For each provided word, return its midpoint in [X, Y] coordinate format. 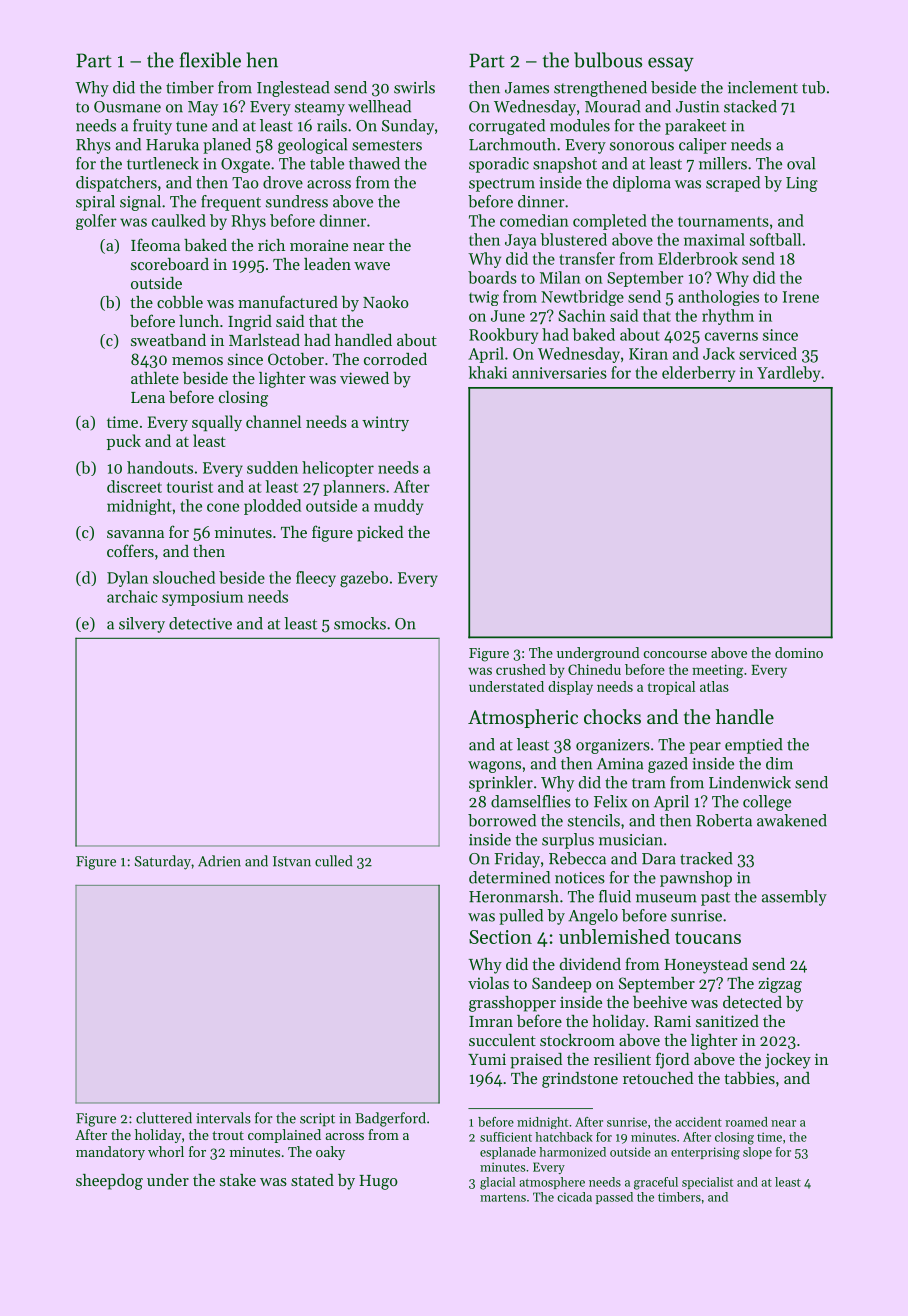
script [317, 1119]
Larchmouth [512, 144]
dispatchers [116, 184]
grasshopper [512, 1004]
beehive [660, 1002]
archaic [132, 596]
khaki [487, 372]
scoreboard [170, 264]
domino [799, 652]
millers [723, 163]
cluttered [164, 1118]
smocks [360, 623]
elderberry [698, 374]
